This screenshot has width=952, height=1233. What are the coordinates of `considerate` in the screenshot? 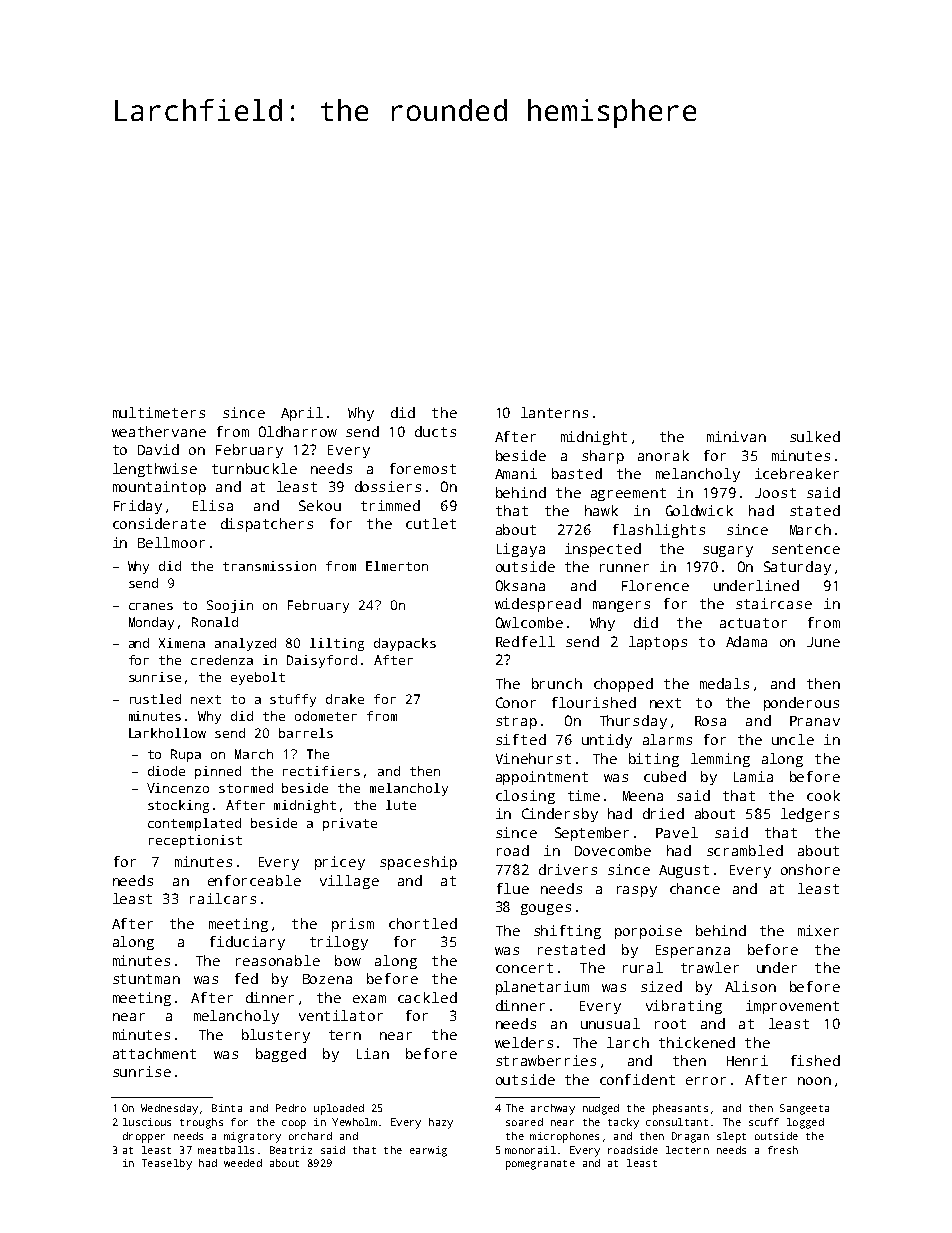 It's located at (159, 523).
